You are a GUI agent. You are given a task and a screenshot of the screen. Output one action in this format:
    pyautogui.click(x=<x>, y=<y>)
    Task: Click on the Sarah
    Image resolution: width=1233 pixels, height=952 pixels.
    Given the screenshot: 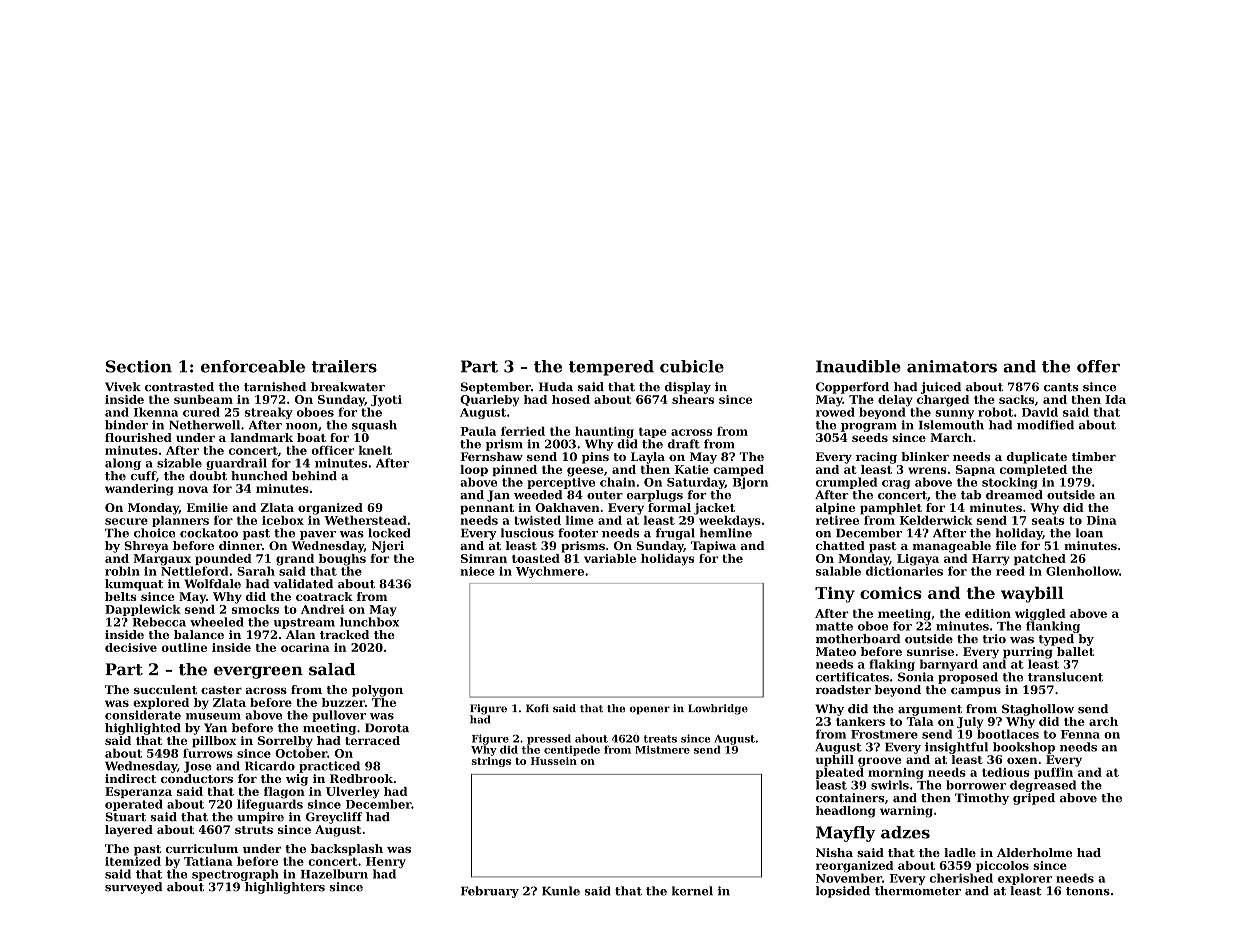 What is the action you would take?
    pyautogui.click(x=256, y=571)
